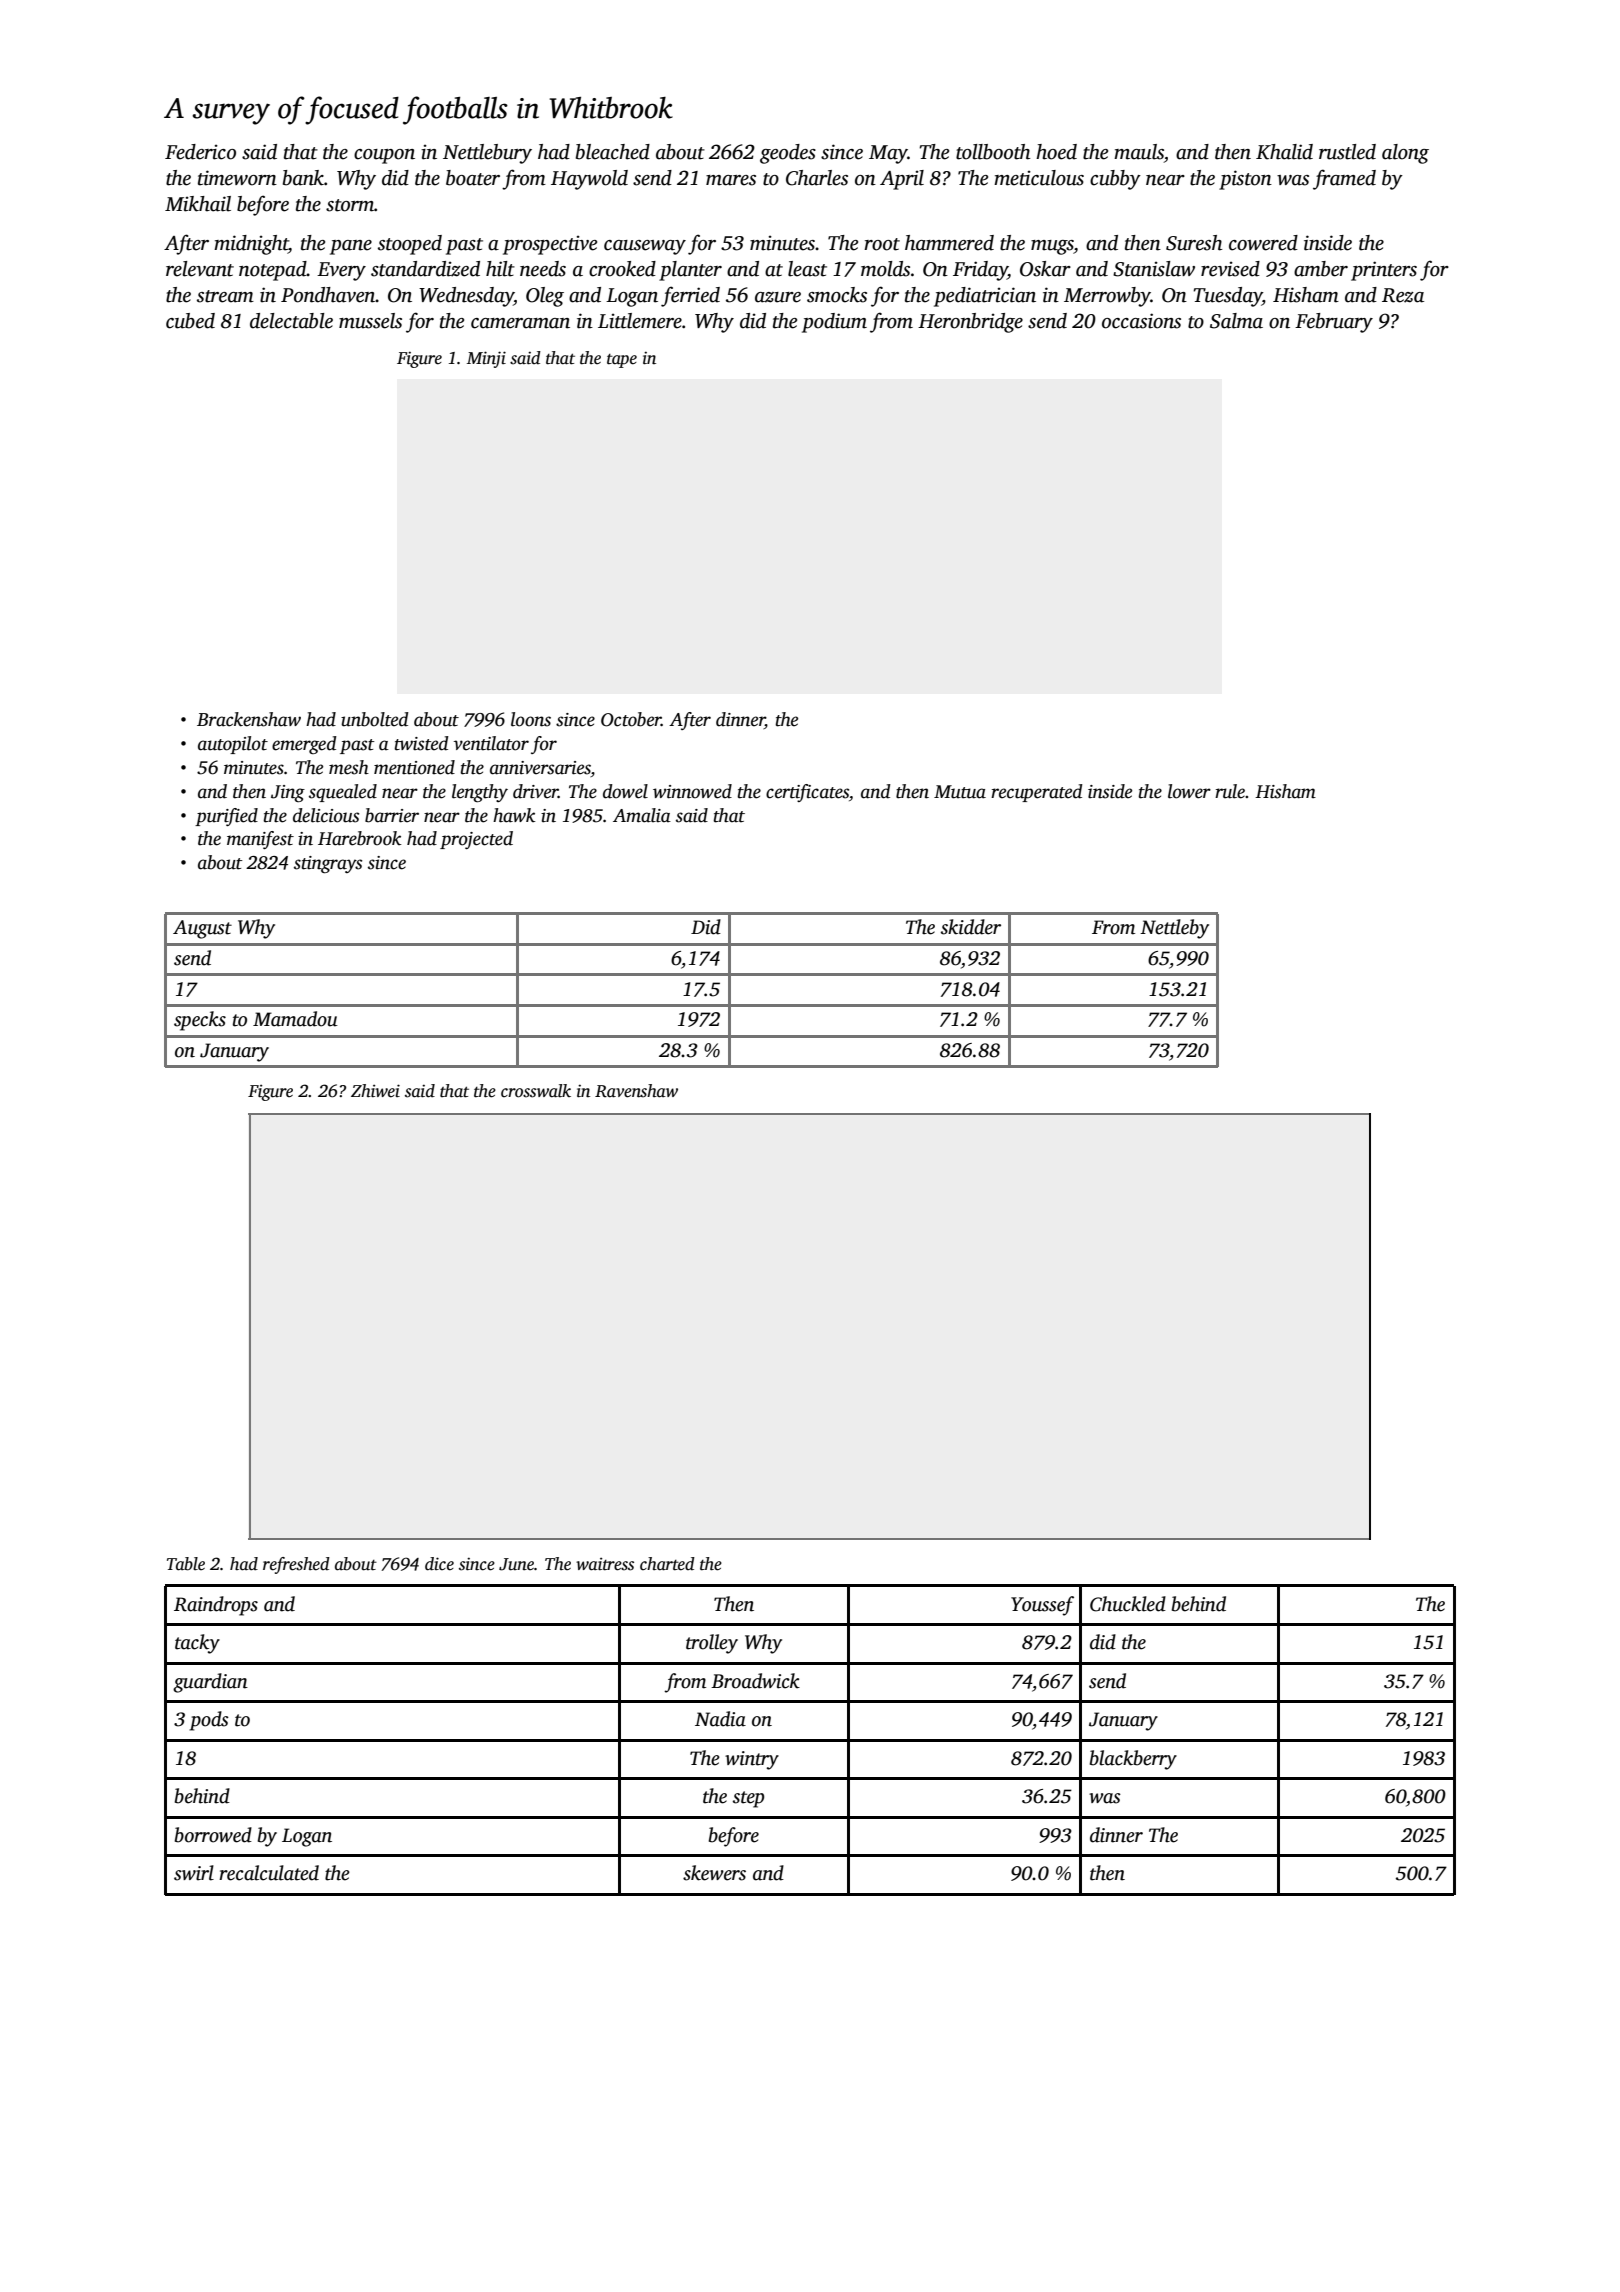 This image has width=1620, height=2292. I want to click on August, so click(202, 929).
